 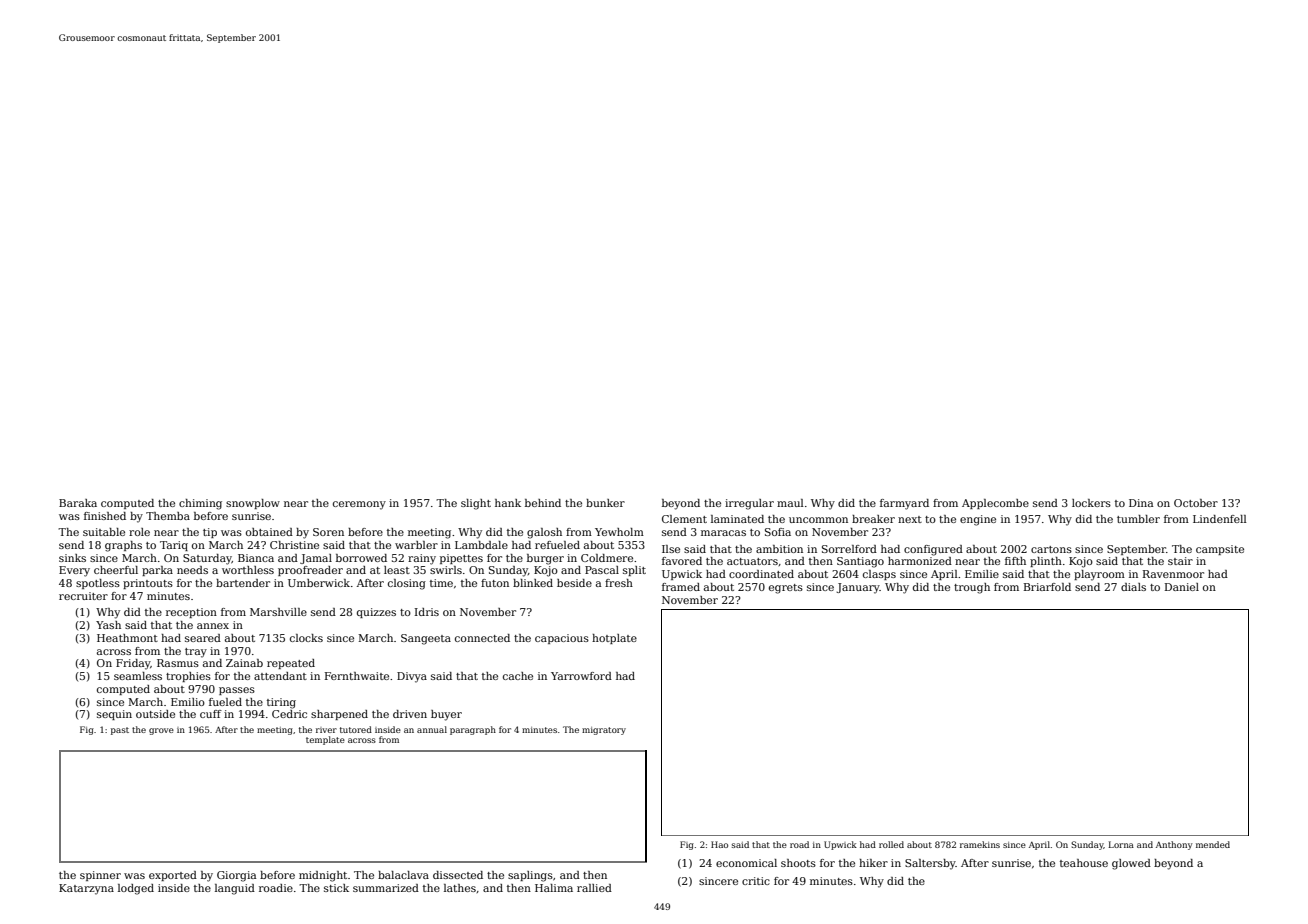 What do you see at coordinates (604, 731) in the page?
I see `migratory` at bounding box center [604, 731].
